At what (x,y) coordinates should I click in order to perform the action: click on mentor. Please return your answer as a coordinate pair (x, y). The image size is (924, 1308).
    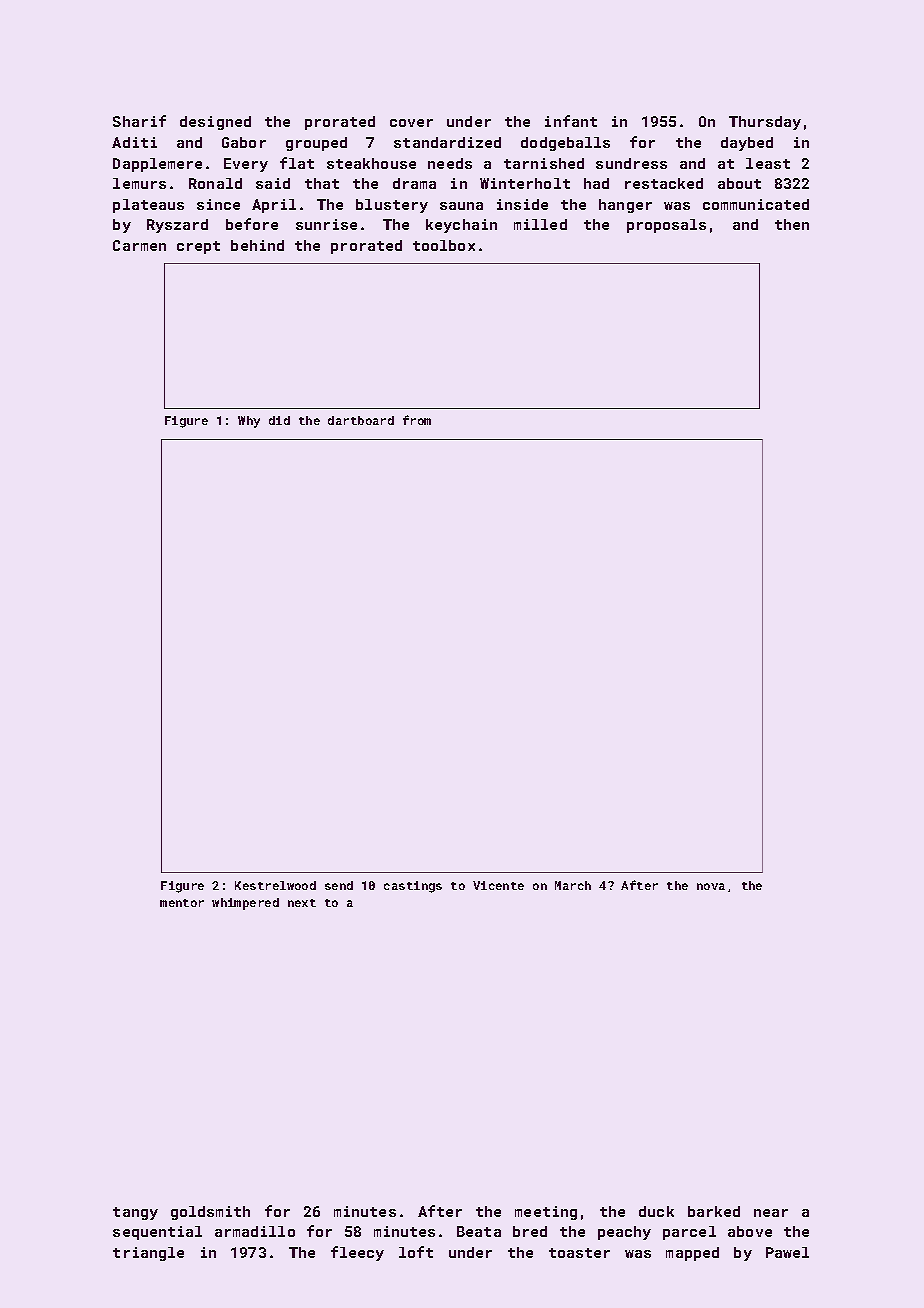
    Looking at the image, I should click on (182, 903).
